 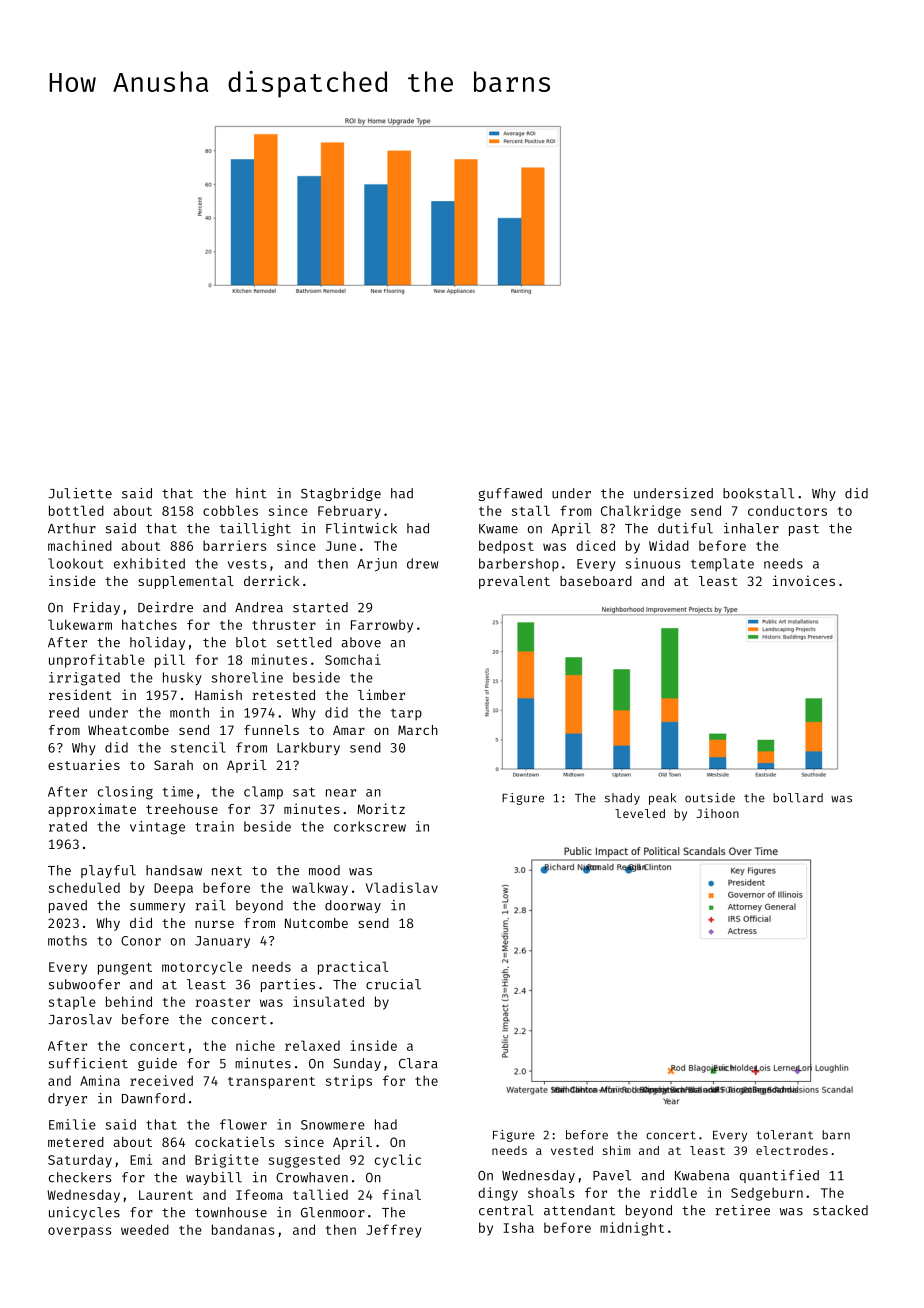 I want to click on behind, so click(x=129, y=1001).
